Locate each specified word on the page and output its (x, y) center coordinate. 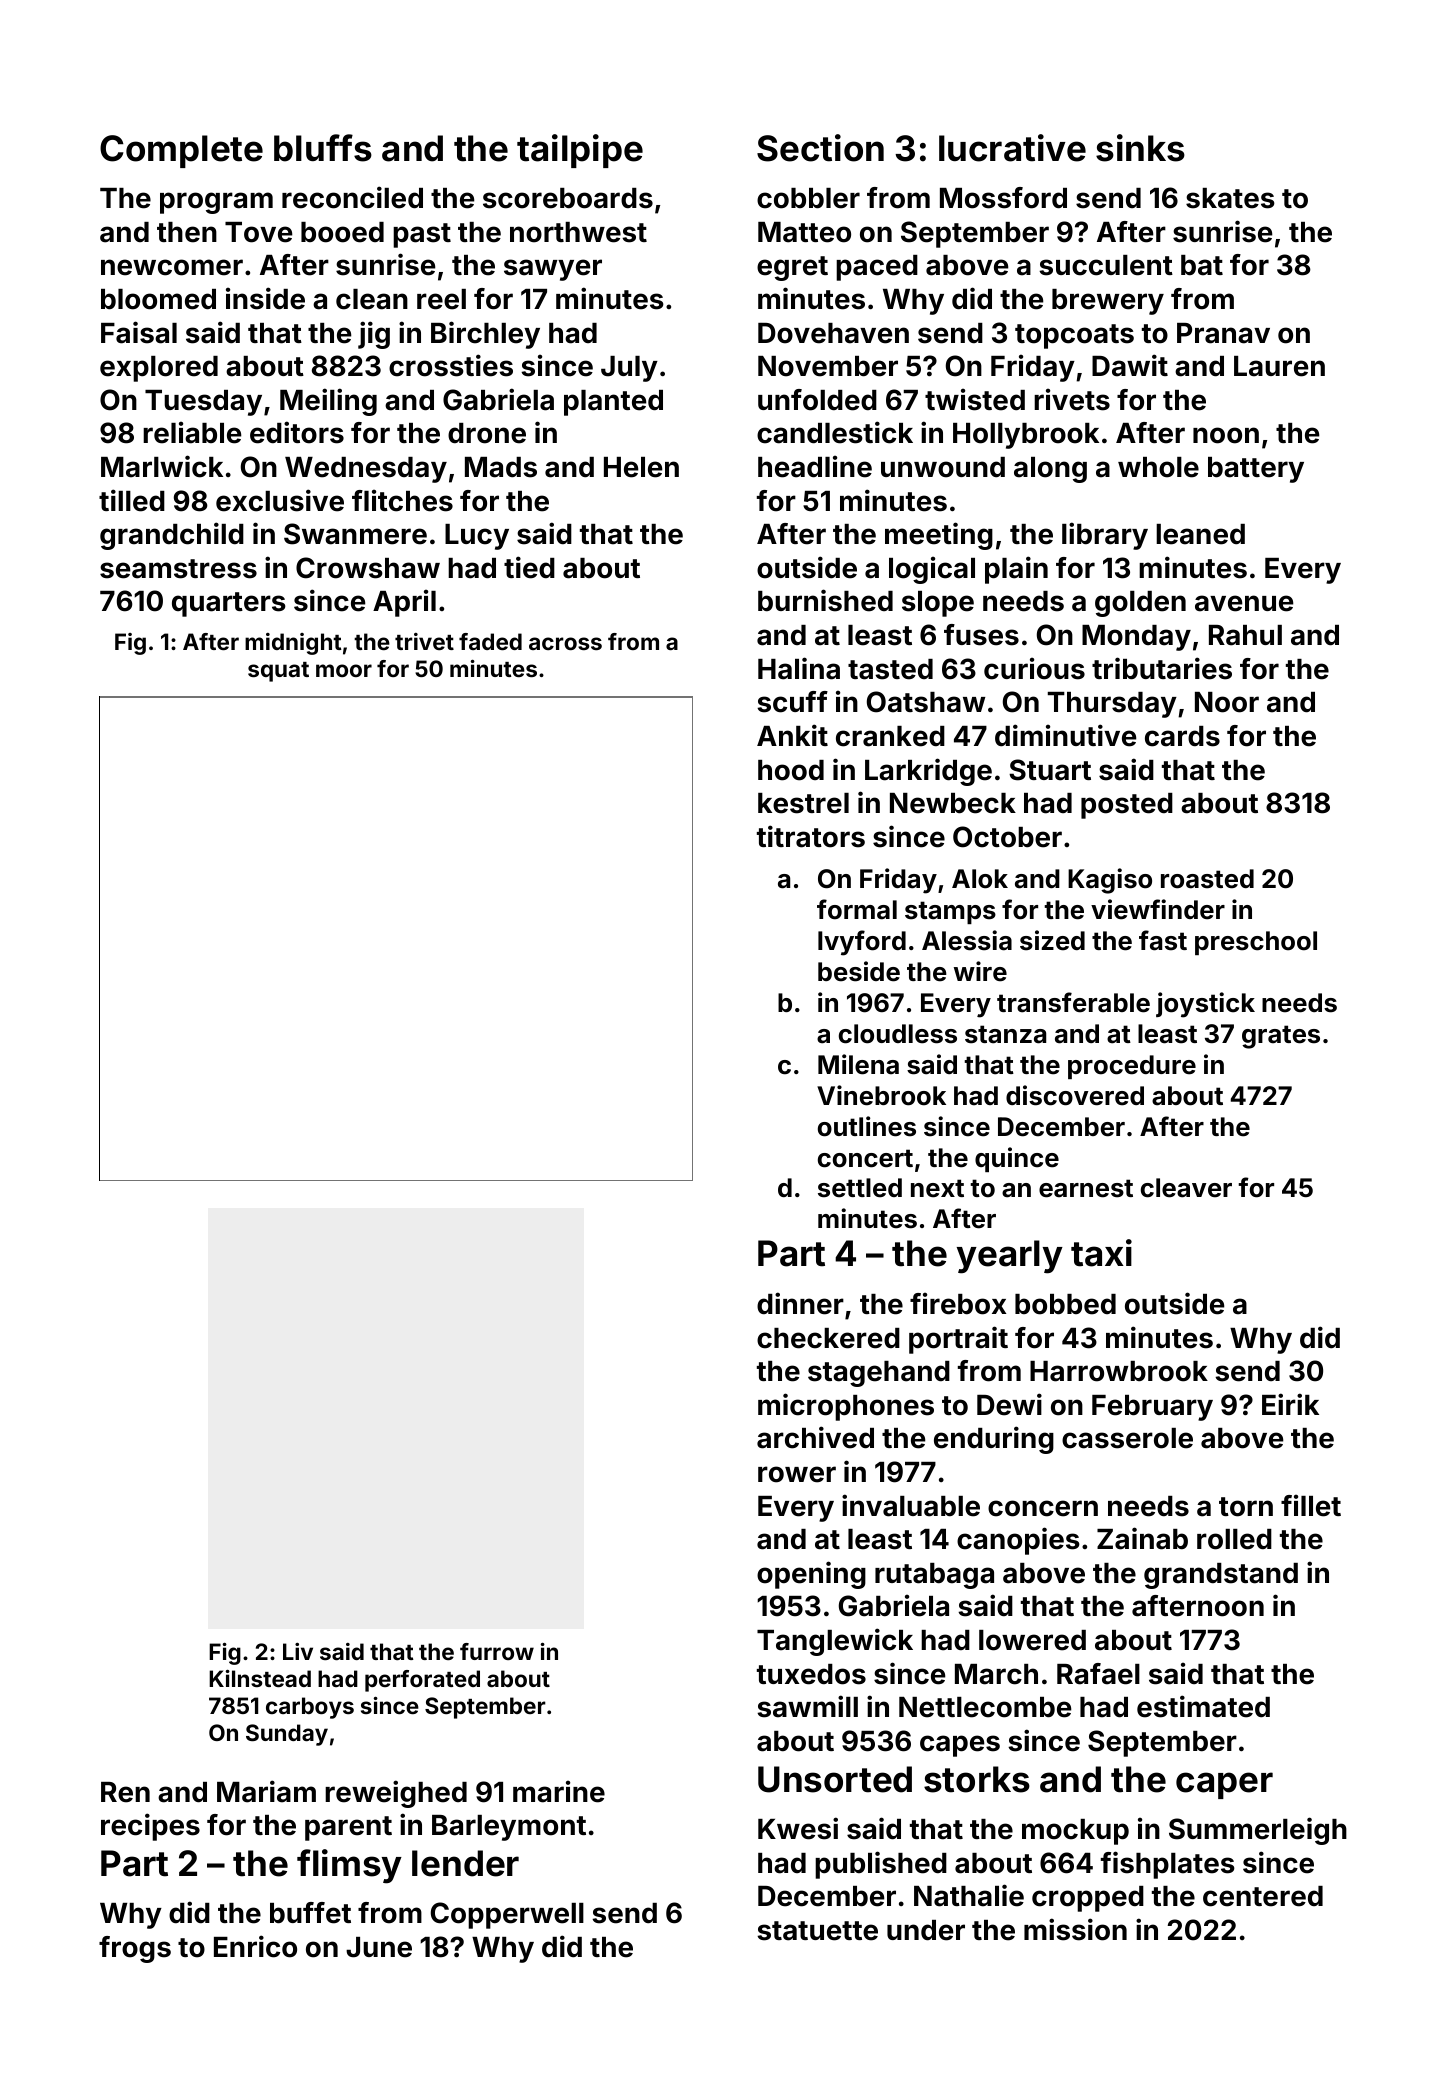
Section (820, 148)
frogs (135, 1949)
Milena (858, 1064)
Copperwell (507, 1915)
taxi (1101, 1253)
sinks (1140, 148)
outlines (867, 1126)
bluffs (323, 148)
